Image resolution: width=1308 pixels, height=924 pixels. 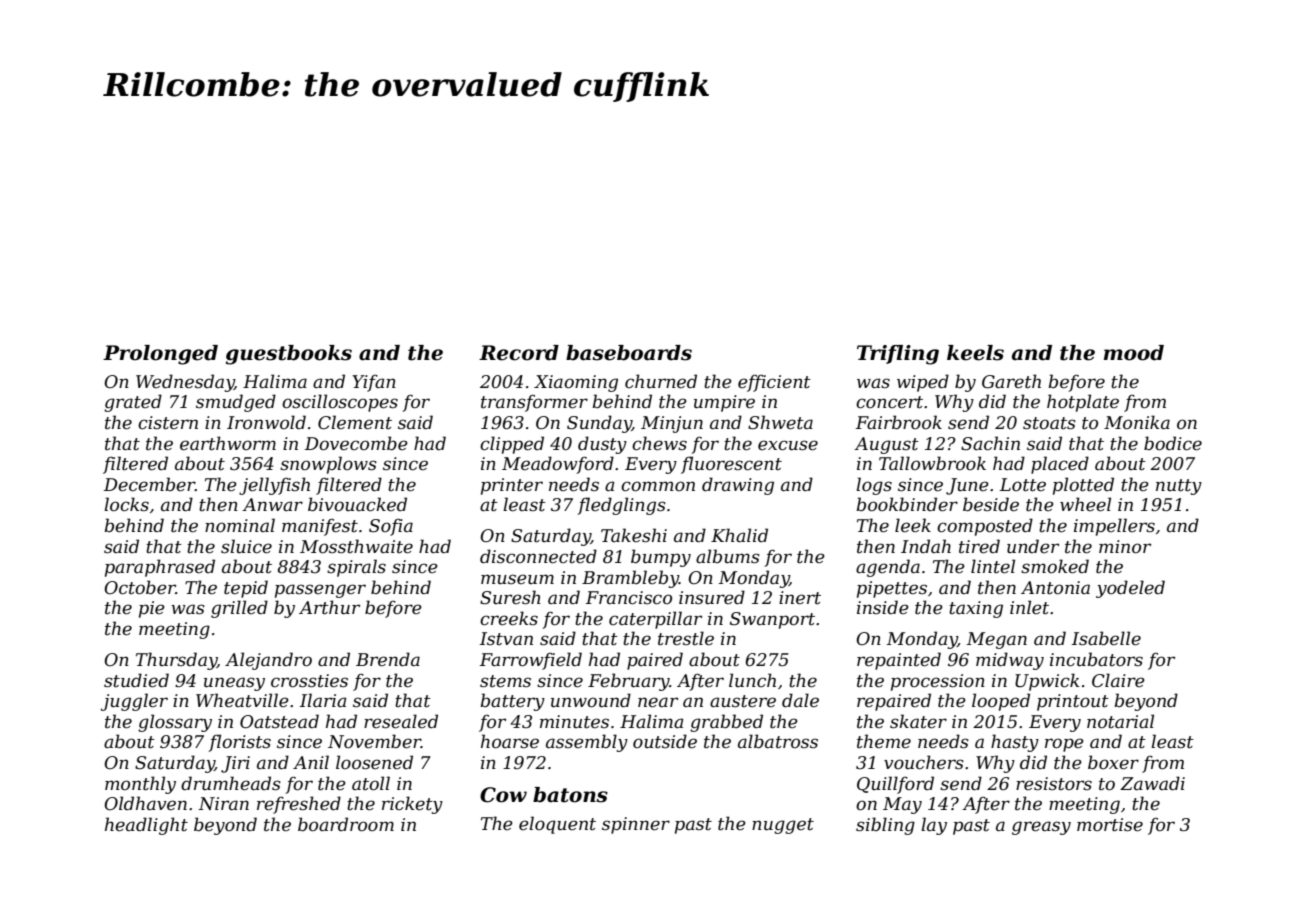 I want to click on inlet, so click(x=1029, y=607).
